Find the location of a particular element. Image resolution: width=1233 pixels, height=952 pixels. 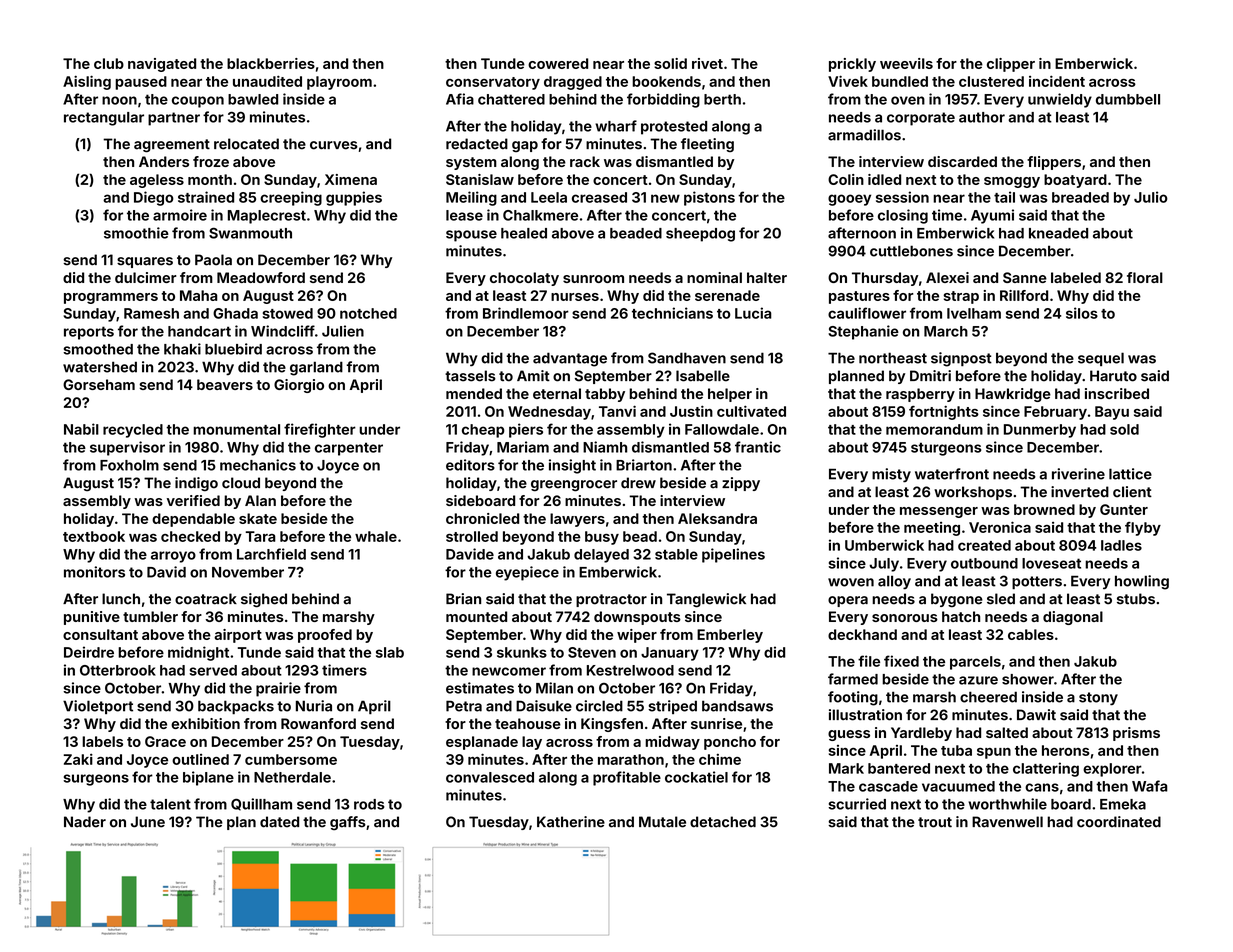

conservatory is located at coordinates (493, 83).
